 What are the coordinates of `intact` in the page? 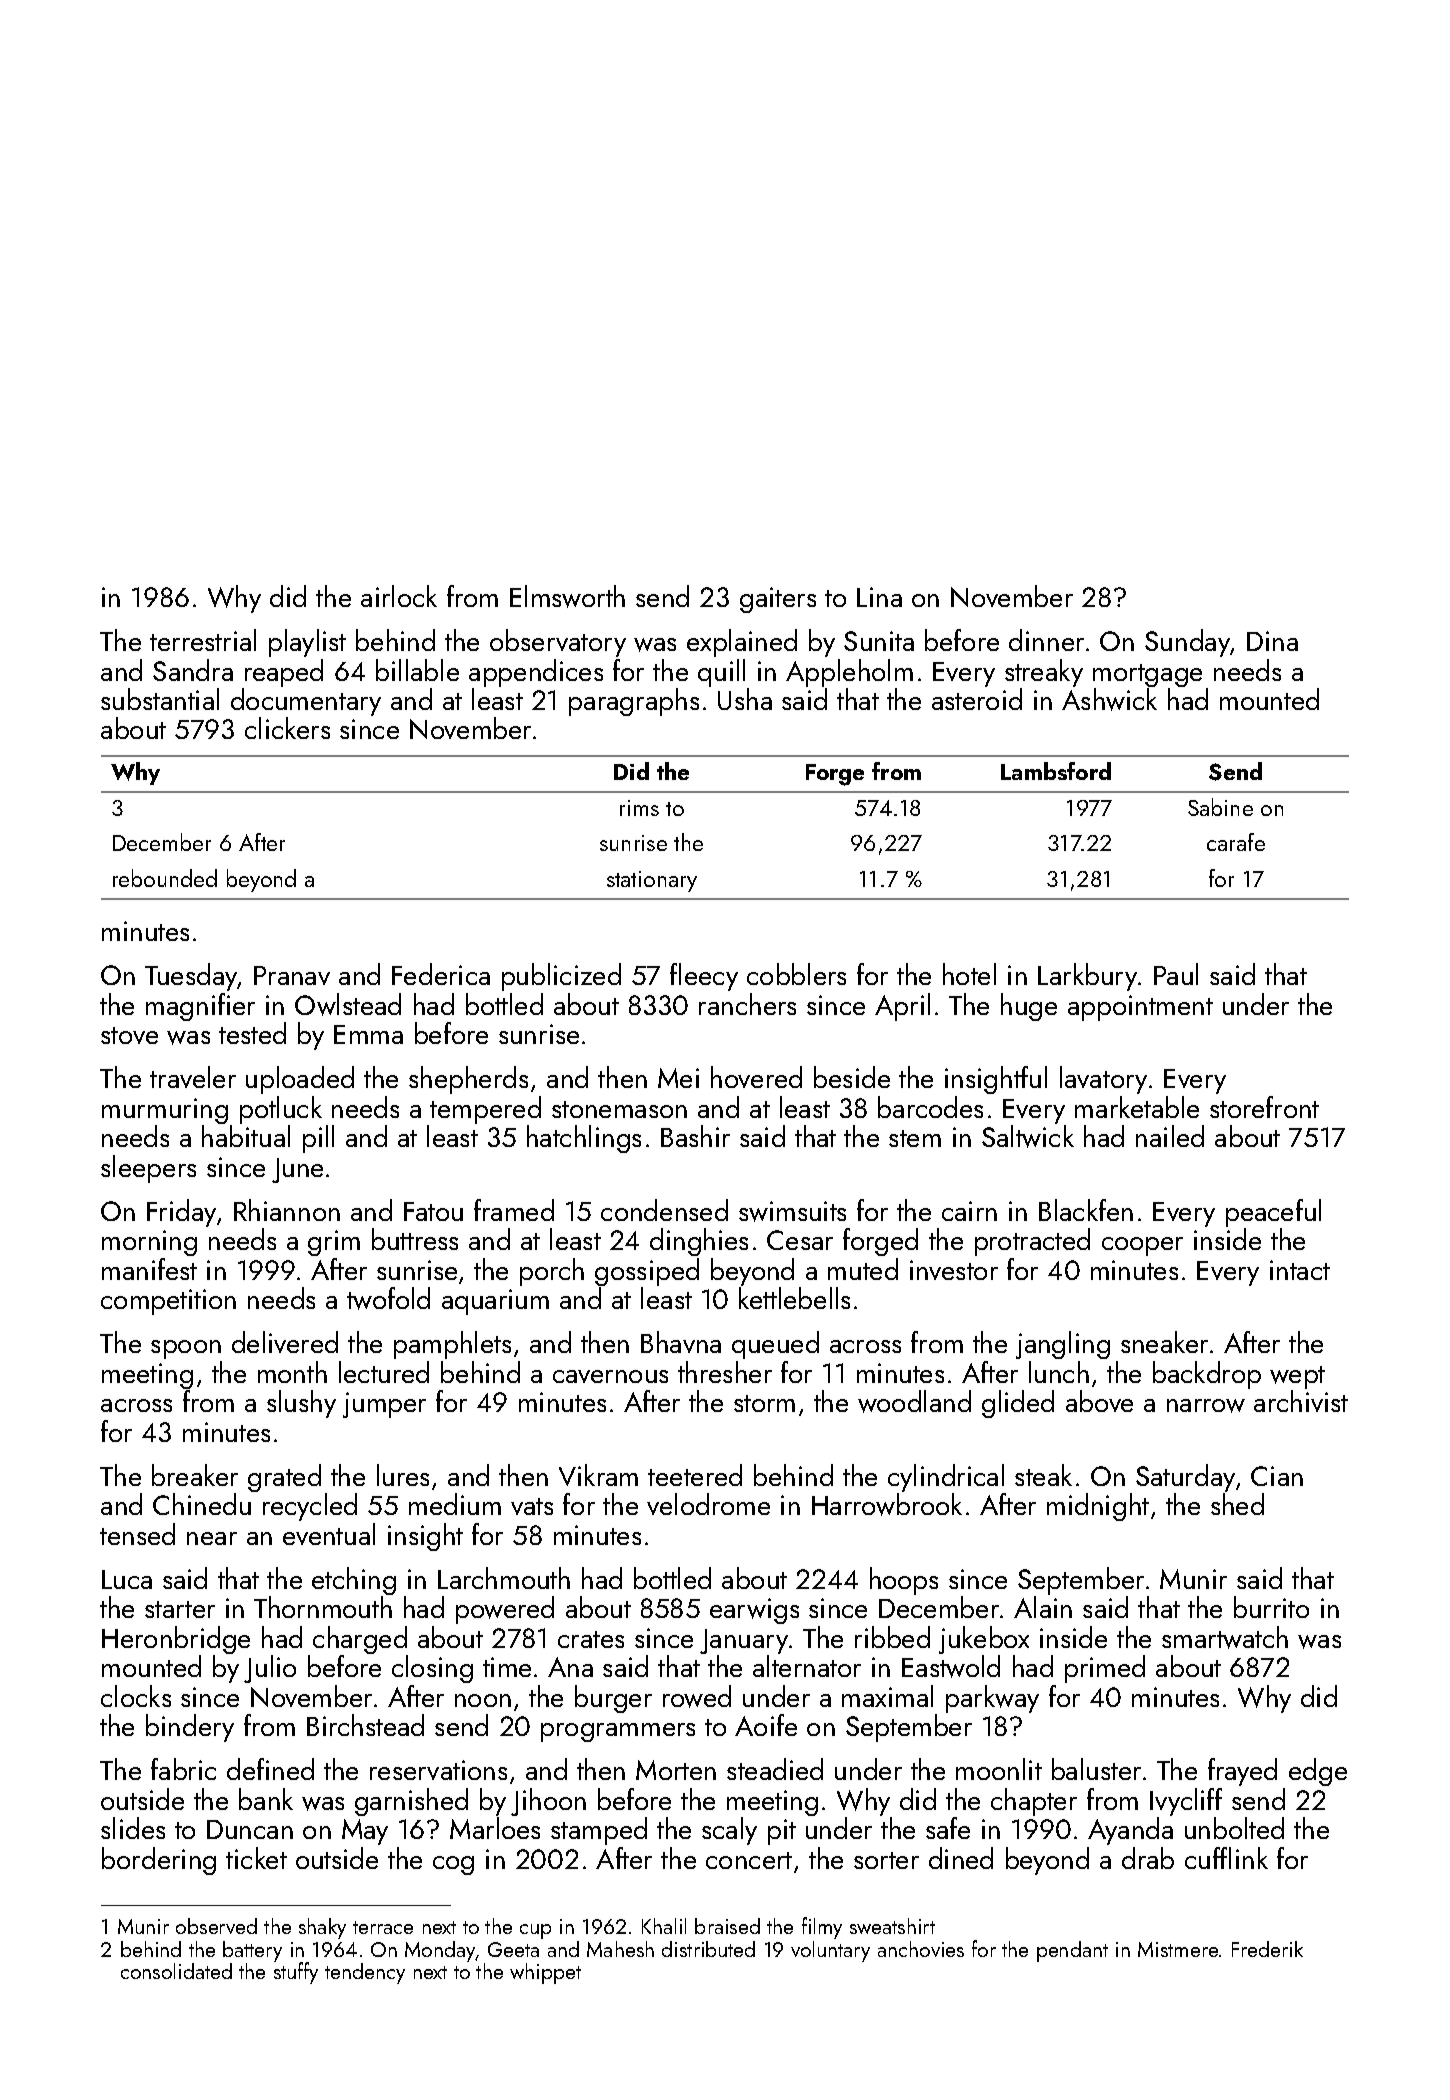 It's located at (1300, 1270).
